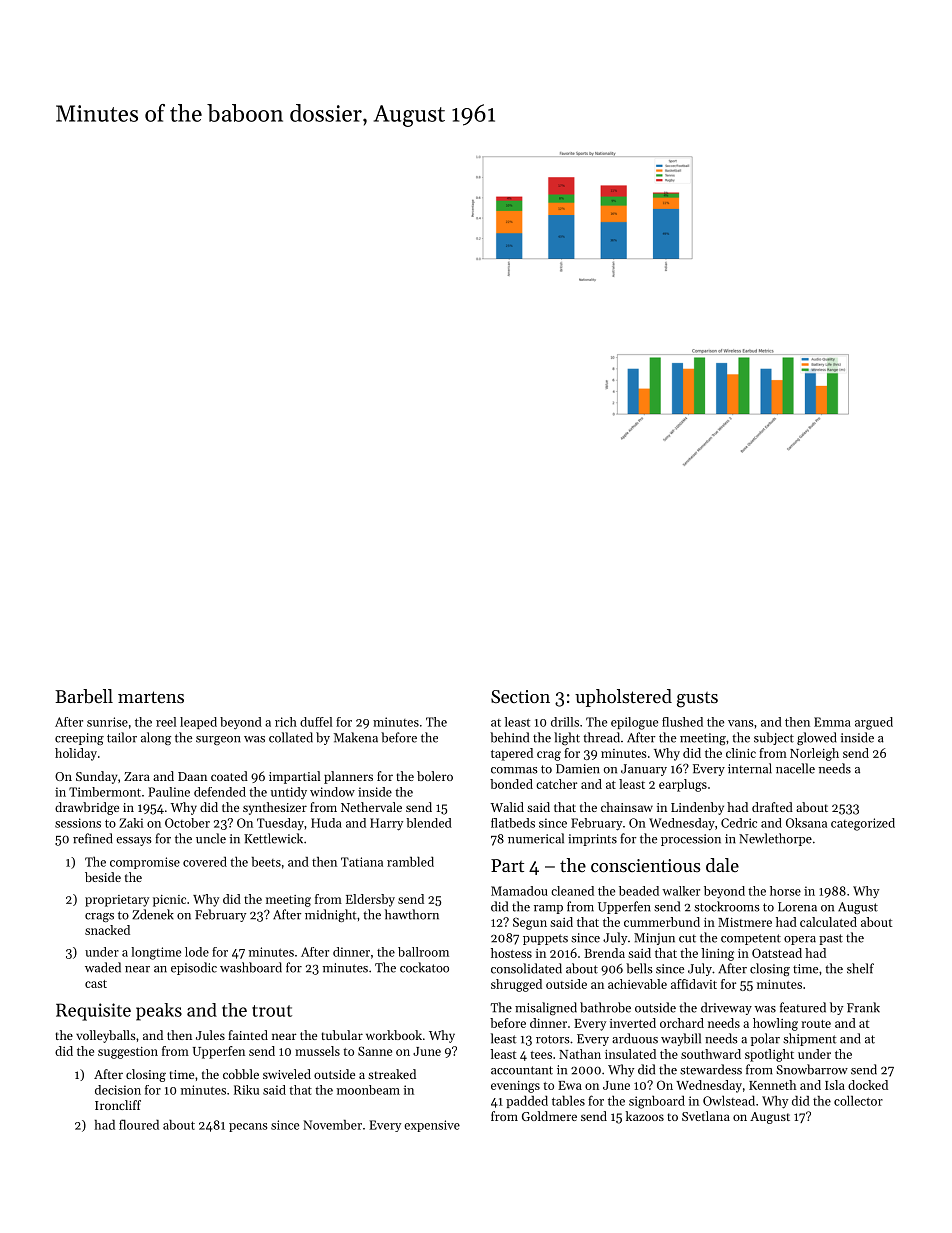  What do you see at coordinates (623, 698) in the screenshot?
I see `upholstered` at bounding box center [623, 698].
